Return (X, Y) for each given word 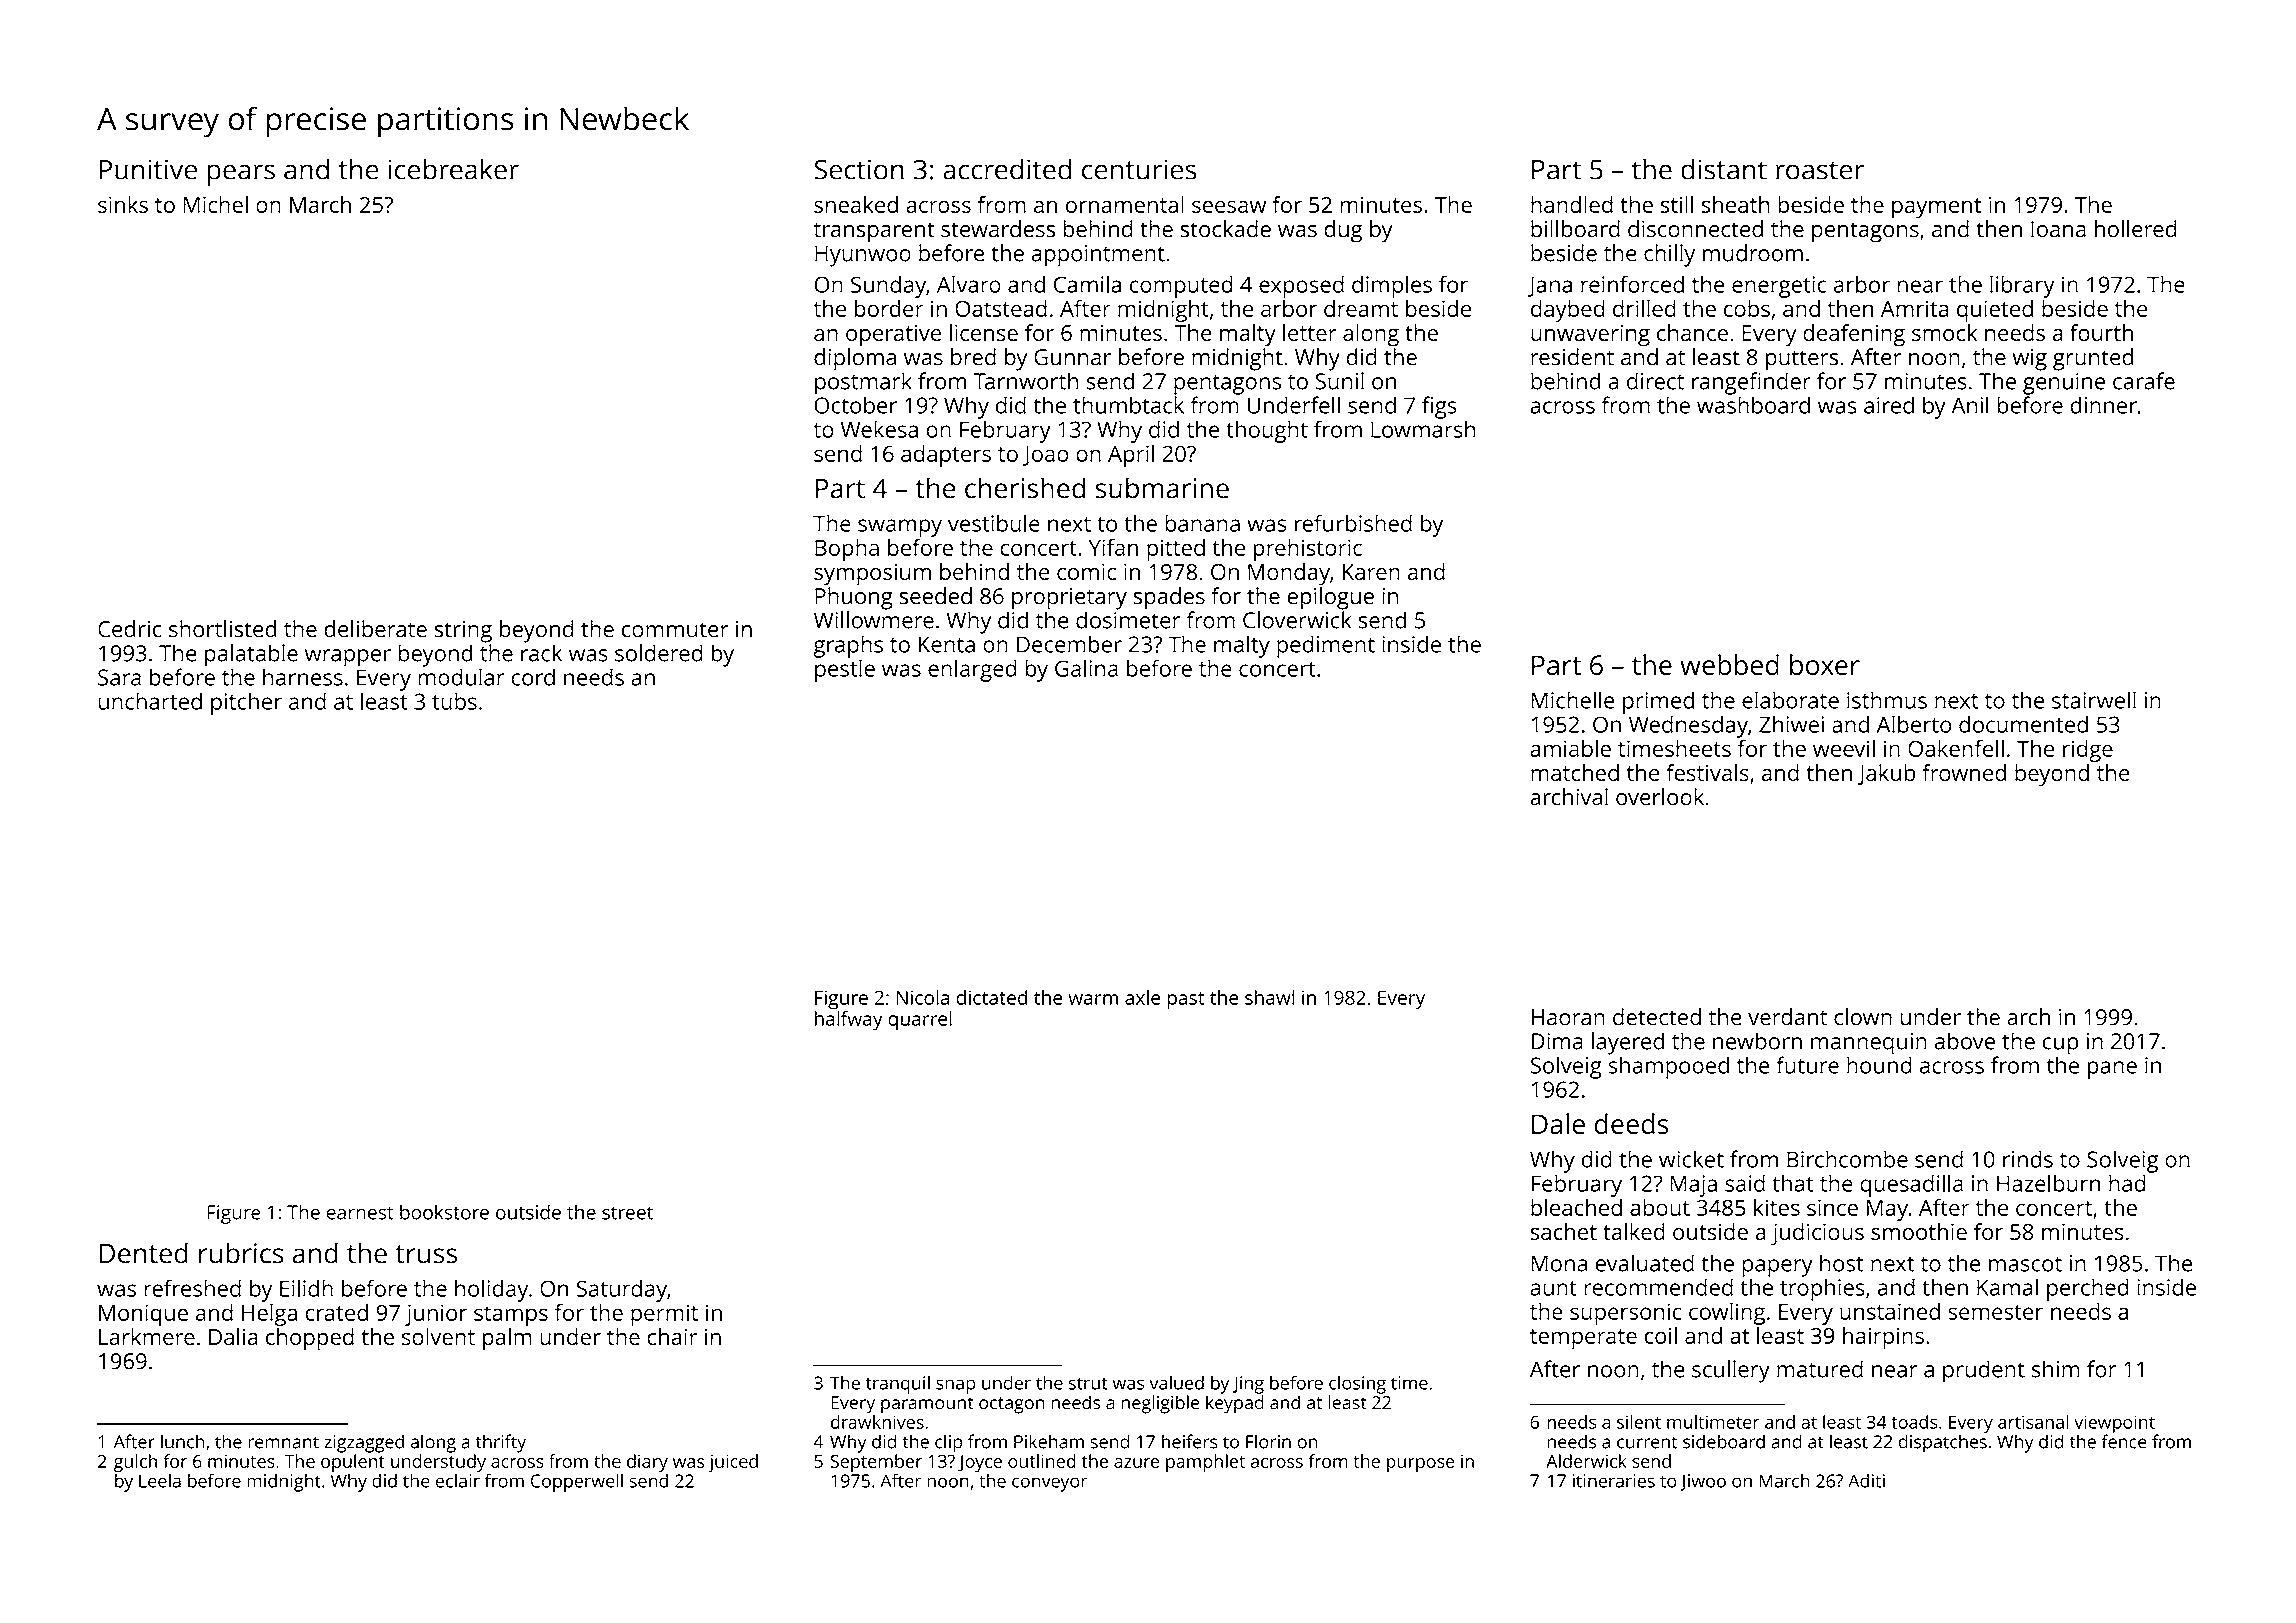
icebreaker (454, 169)
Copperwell (577, 1482)
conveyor (1049, 1484)
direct (1655, 381)
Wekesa (879, 429)
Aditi (1866, 1480)
